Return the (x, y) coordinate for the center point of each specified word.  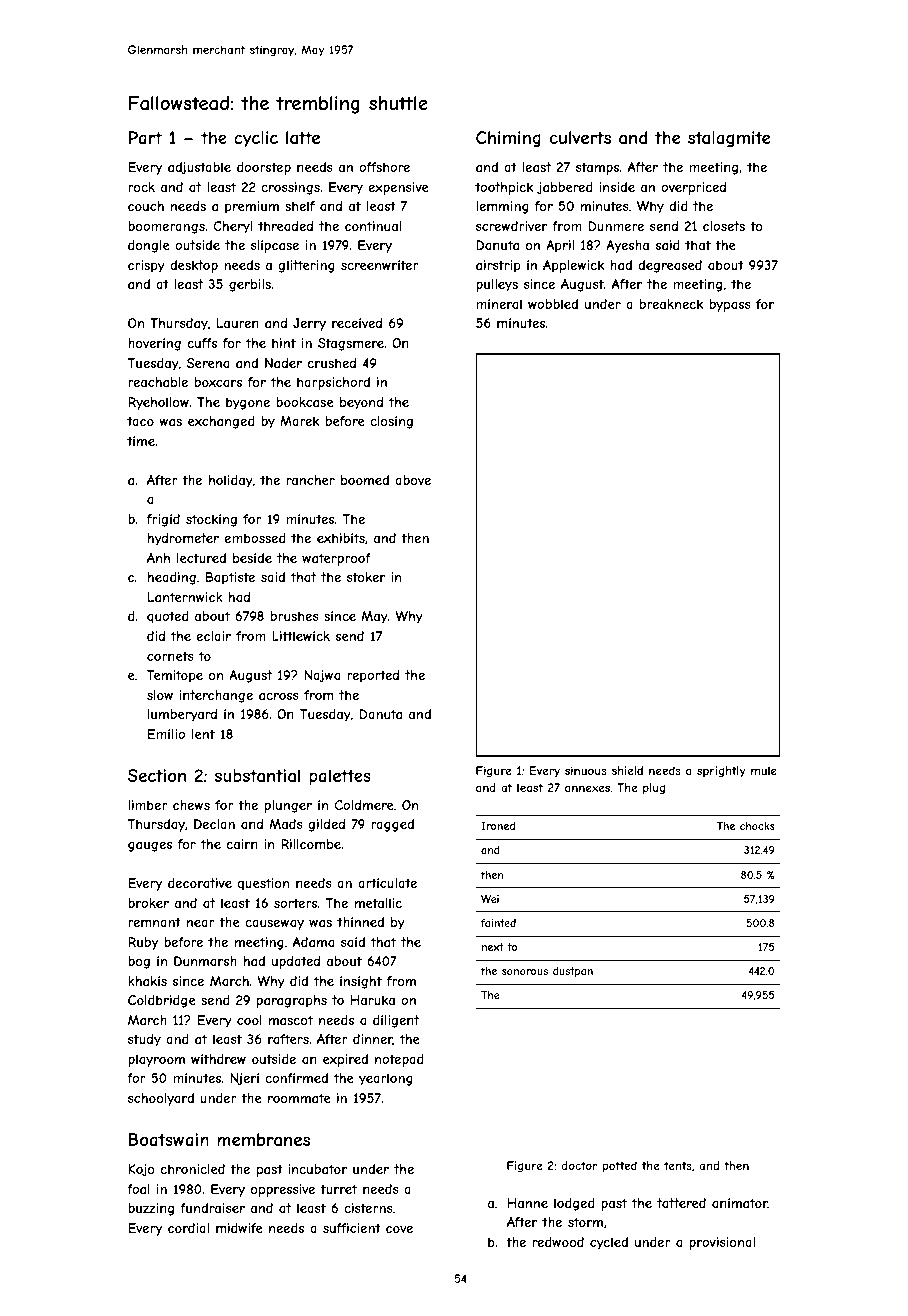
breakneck (671, 304)
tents (678, 1165)
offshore (384, 167)
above (413, 480)
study (144, 1040)
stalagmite (729, 139)
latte (303, 137)
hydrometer (183, 539)
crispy (146, 266)
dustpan (573, 972)
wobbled (553, 304)
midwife (239, 1228)
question (263, 884)
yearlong (386, 1079)
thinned (360, 922)
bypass (730, 305)
